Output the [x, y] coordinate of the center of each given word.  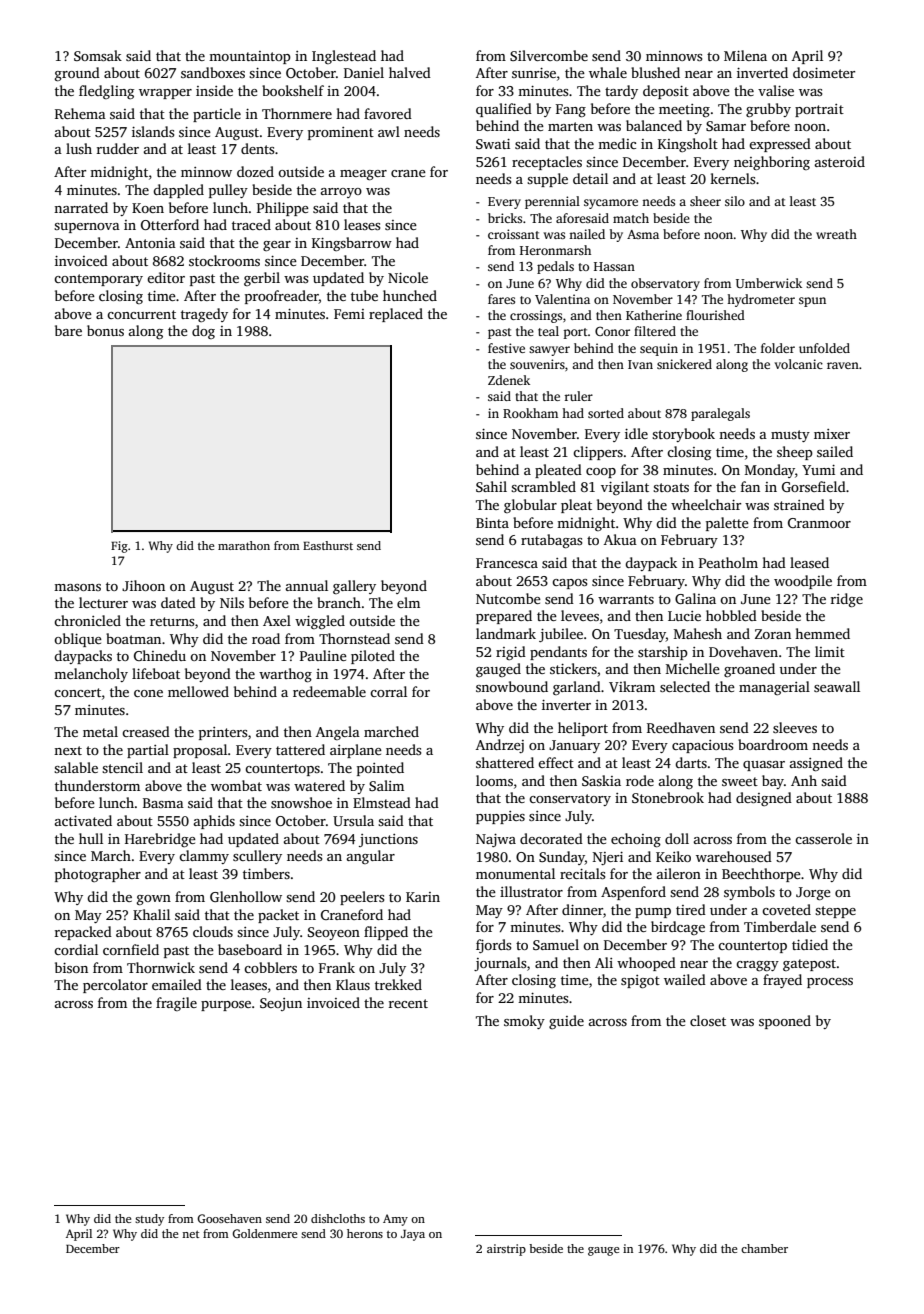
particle [217, 115]
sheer [705, 201]
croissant [514, 234]
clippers [598, 453]
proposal [200, 751]
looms [494, 780]
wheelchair [706, 504]
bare [68, 330]
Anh [804, 780]
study [149, 1220]
